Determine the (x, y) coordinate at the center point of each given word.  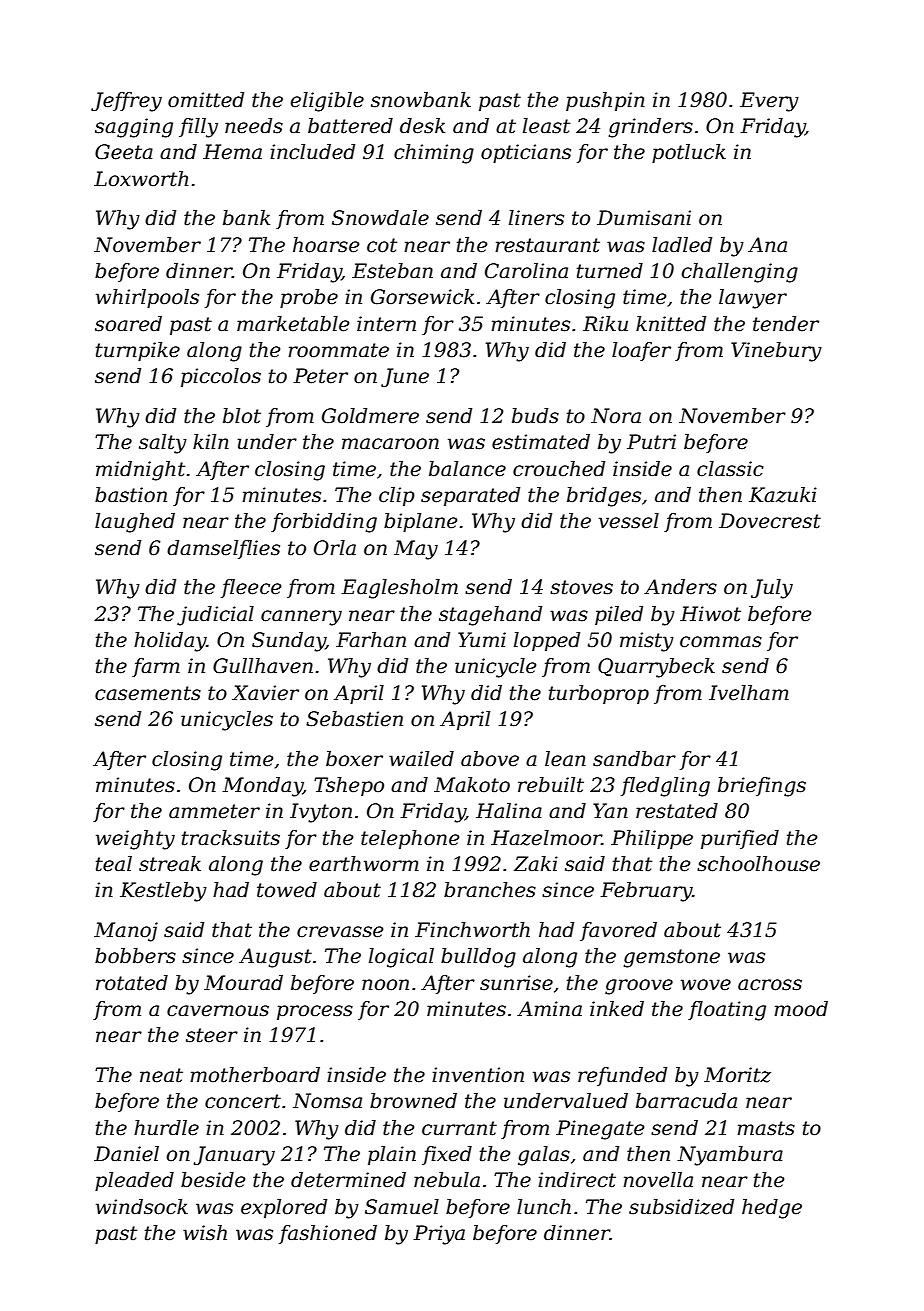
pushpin (605, 101)
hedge (772, 1209)
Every (769, 102)
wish (205, 1233)
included (312, 152)
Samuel (402, 1207)
